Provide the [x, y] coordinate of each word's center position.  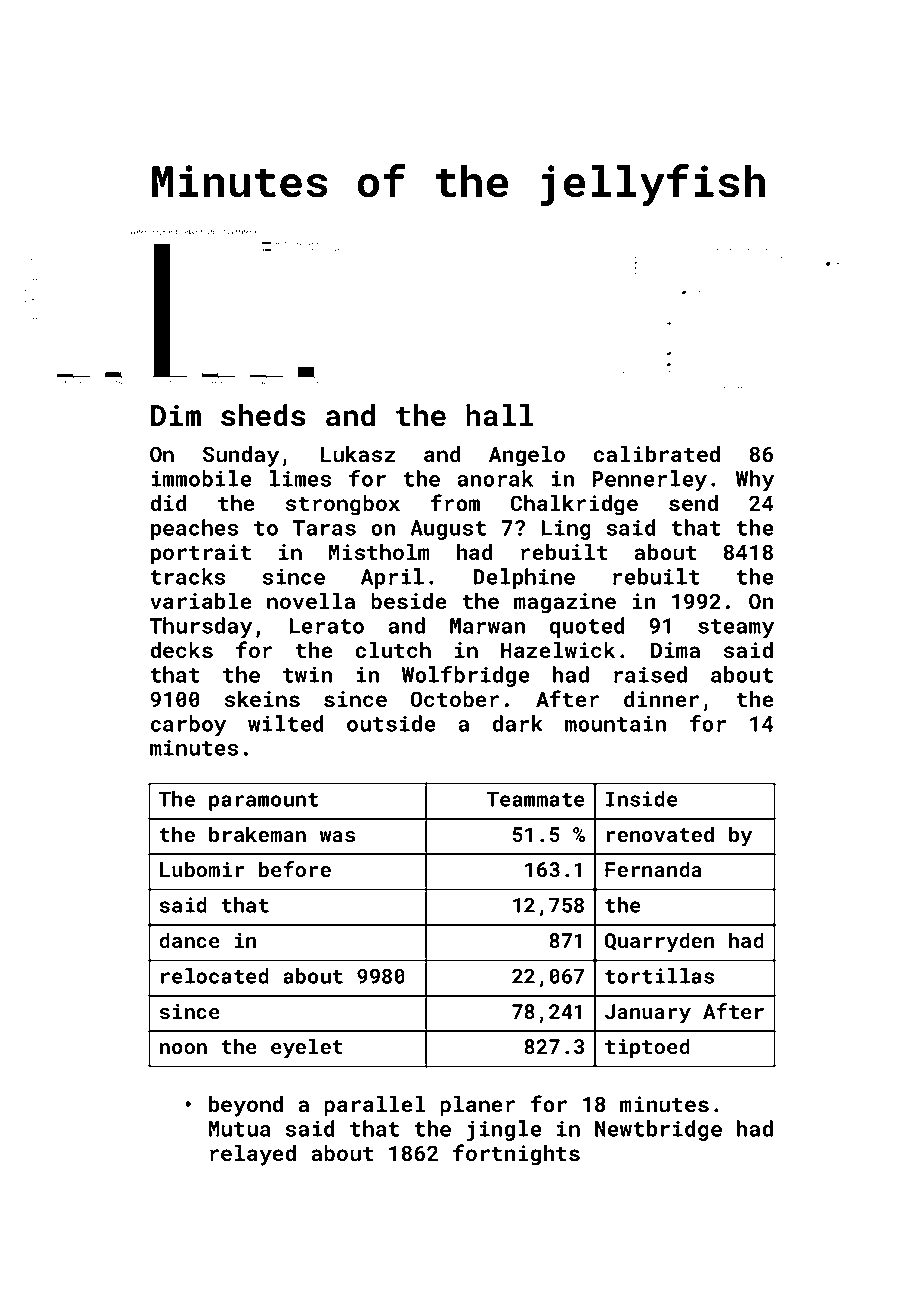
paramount [263, 802]
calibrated [656, 454]
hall [500, 415]
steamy [736, 628]
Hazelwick [558, 650]
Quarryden [659, 942]
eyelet [307, 1048]
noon [183, 1048]
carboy [188, 725]
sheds [263, 415]
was [337, 836]
